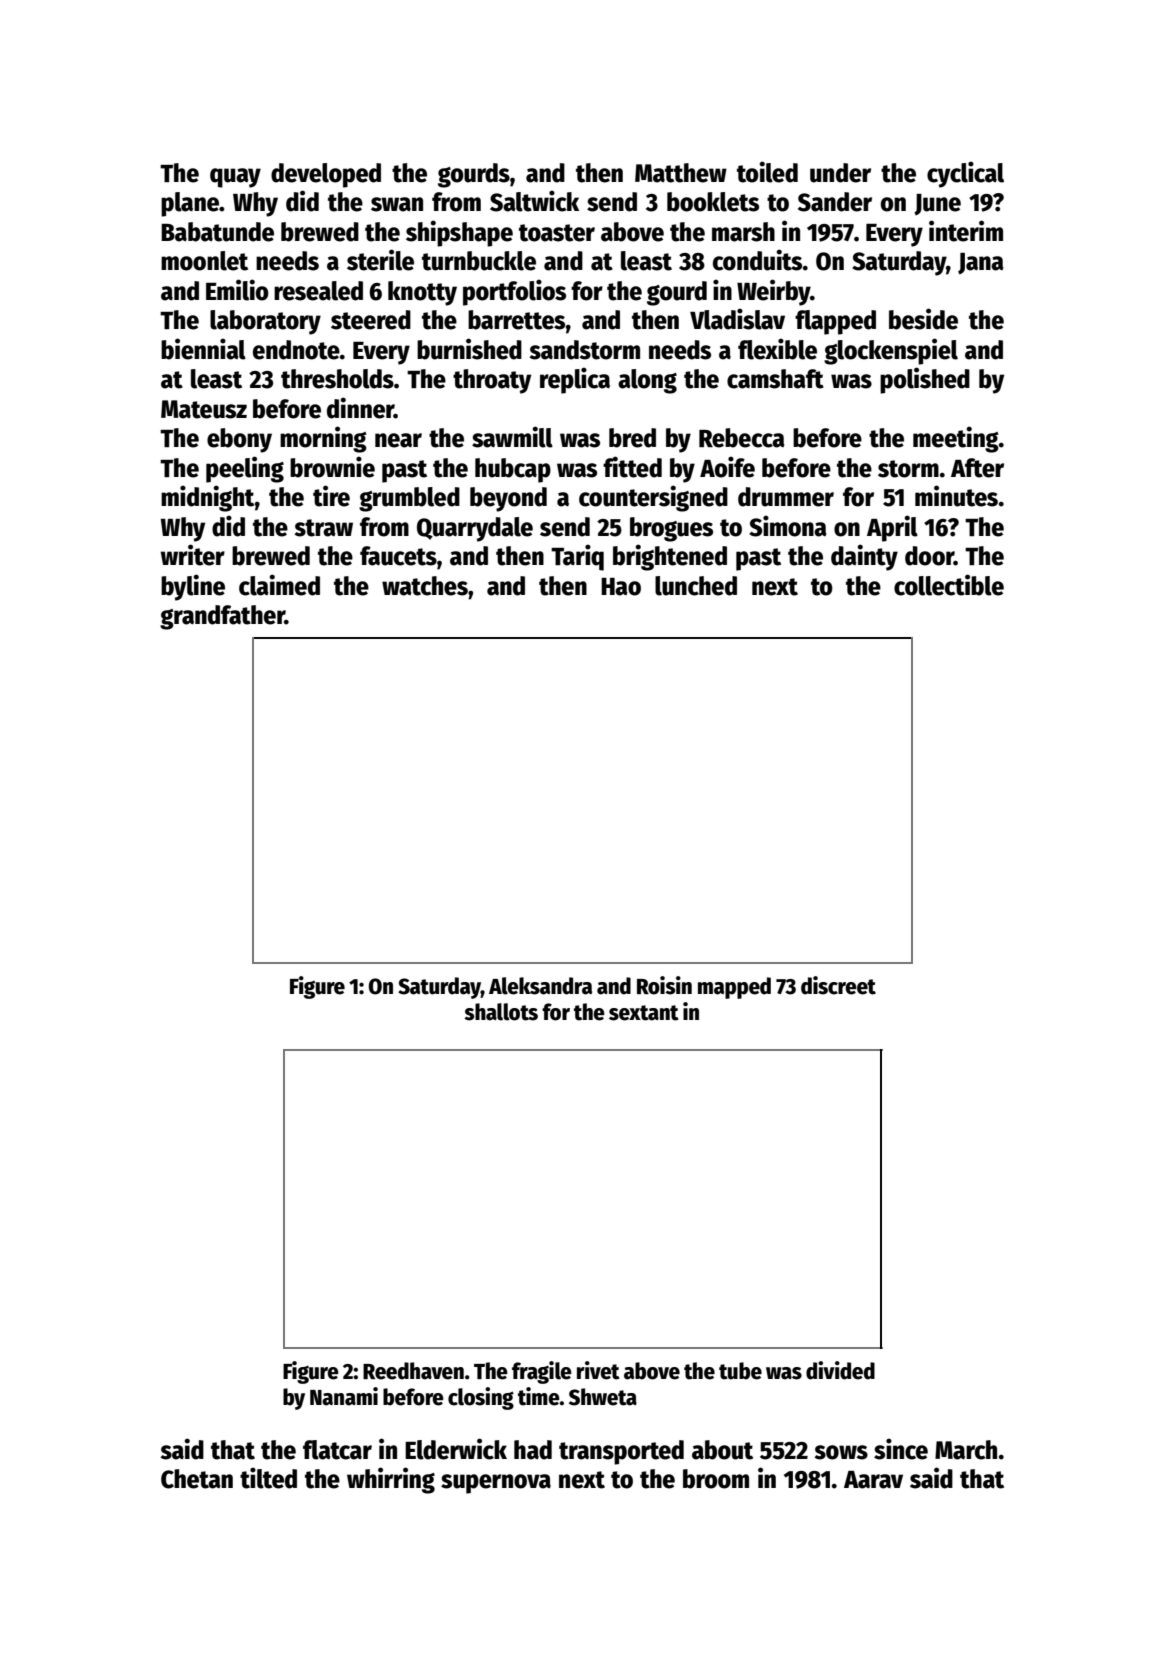 The image size is (1165, 1654). I want to click on midnight, so click(208, 498).
